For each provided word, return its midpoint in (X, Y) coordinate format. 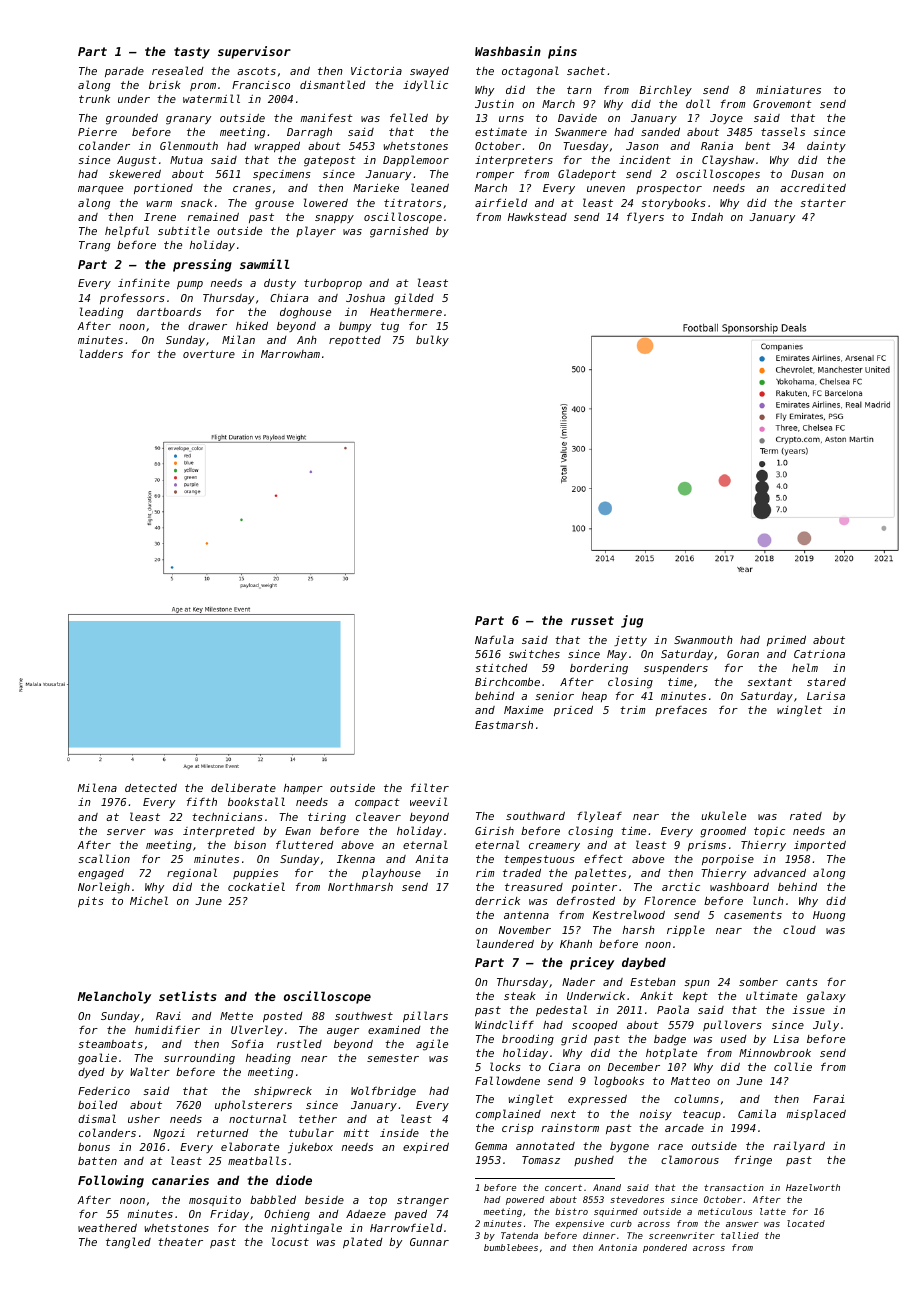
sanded (660, 132)
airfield (501, 202)
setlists (188, 996)
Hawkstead (537, 217)
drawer (207, 326)
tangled (128, 1243)
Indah (707, 216)
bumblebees (511, 1247)
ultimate (771, 995)
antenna (526, 915)
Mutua (186, 160)
